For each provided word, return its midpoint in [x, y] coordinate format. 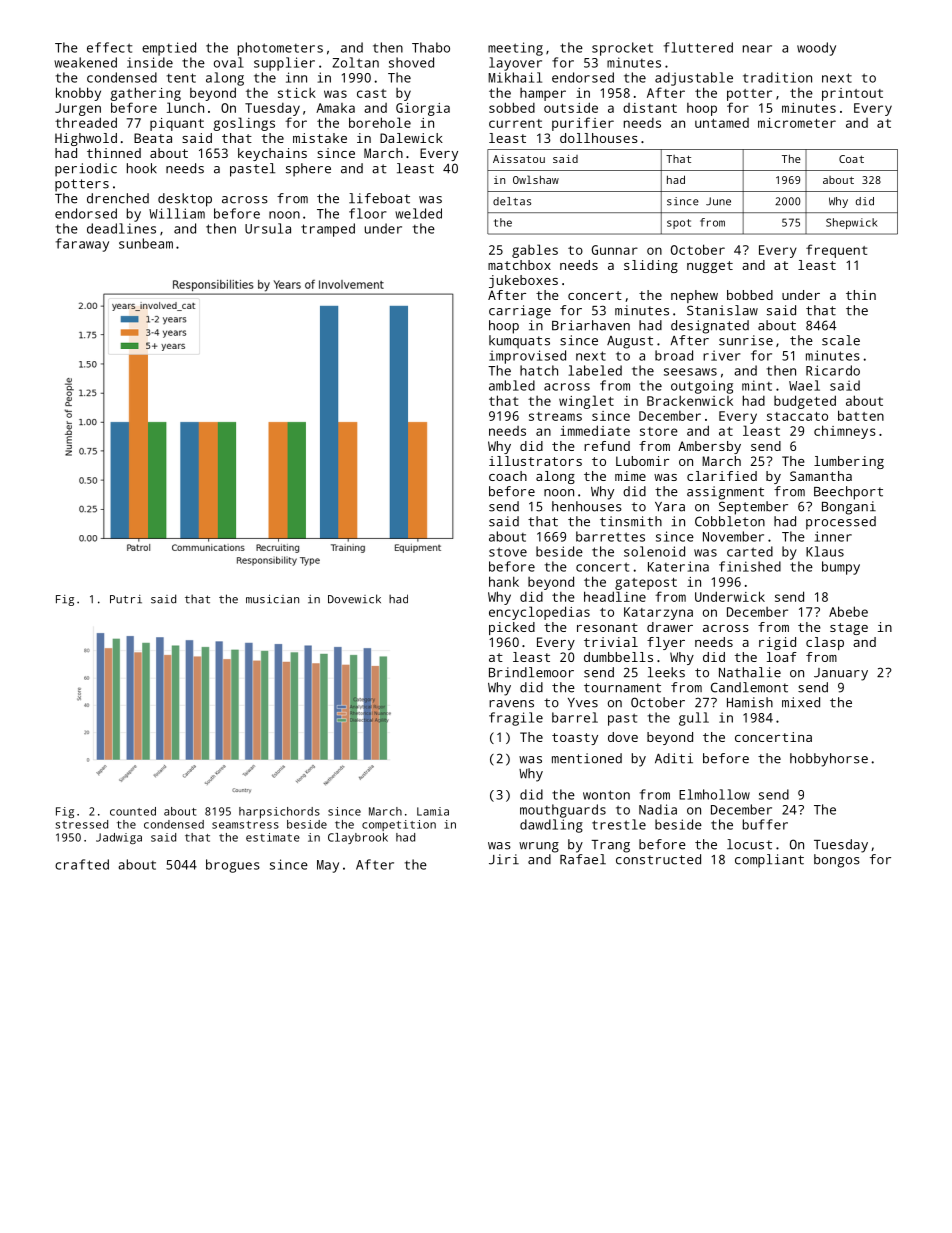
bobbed [750, 295]
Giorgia [423, 109]
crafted [82, 864]
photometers [280, 49]
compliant [769, 861]
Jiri [504, 859]
